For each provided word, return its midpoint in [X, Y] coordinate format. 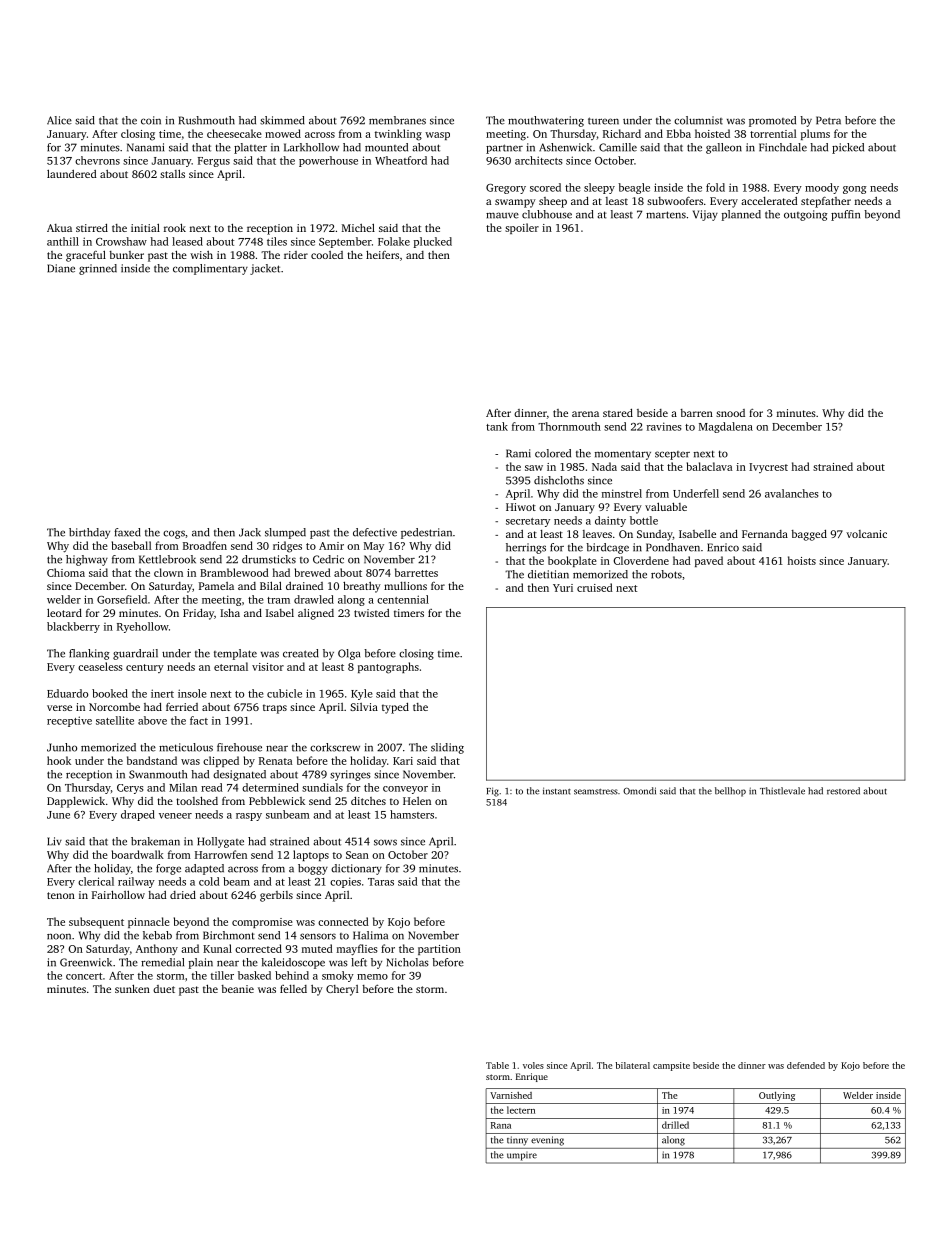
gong [855, 190]
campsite [671, 1066]
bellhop [730, 792]
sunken [132, 988]
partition [439, 950]
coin [151, 120]
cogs [174, 534]
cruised [595, 587]
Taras [381, 882]
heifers [382, 254]
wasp [437, 136]
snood [730, 413]
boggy [313, 869]
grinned [98, 269]
